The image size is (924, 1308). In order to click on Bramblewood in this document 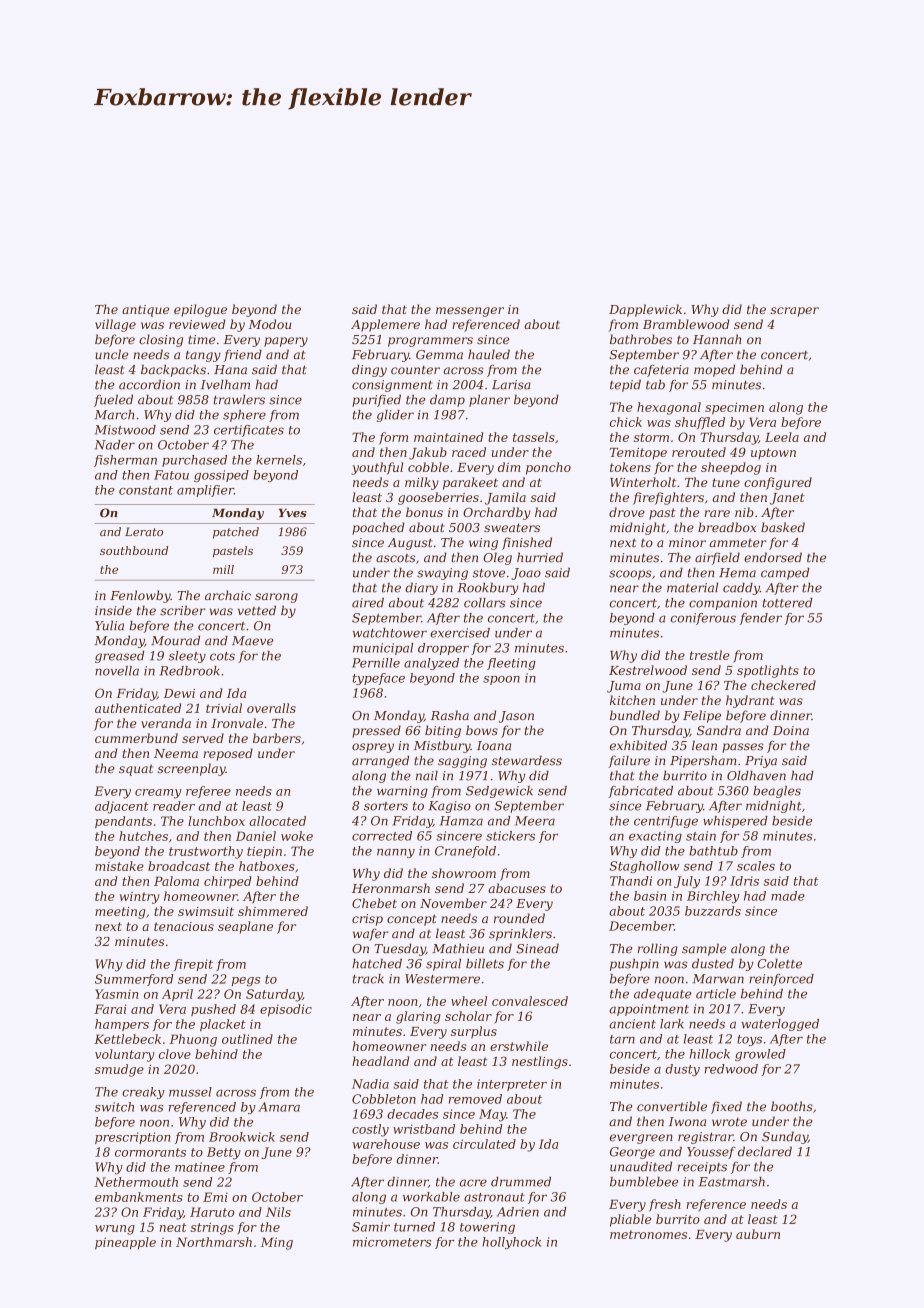, I will do `click(686, 324)`.
